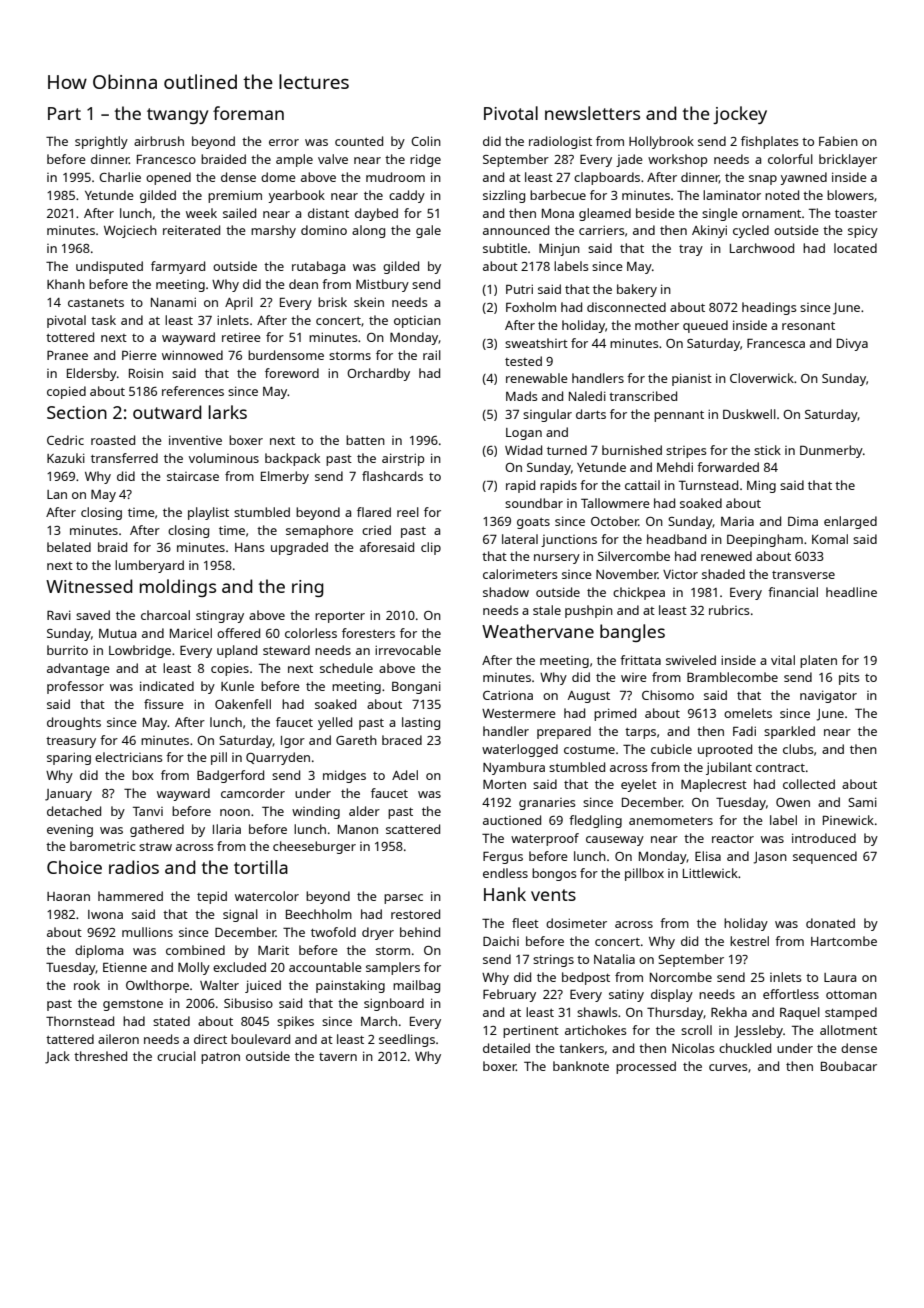 The width and height of the screenshot is (924, 1308). Describe the element at coordinates (646, 1067) in the screenshot. I see `processed` at that location.
